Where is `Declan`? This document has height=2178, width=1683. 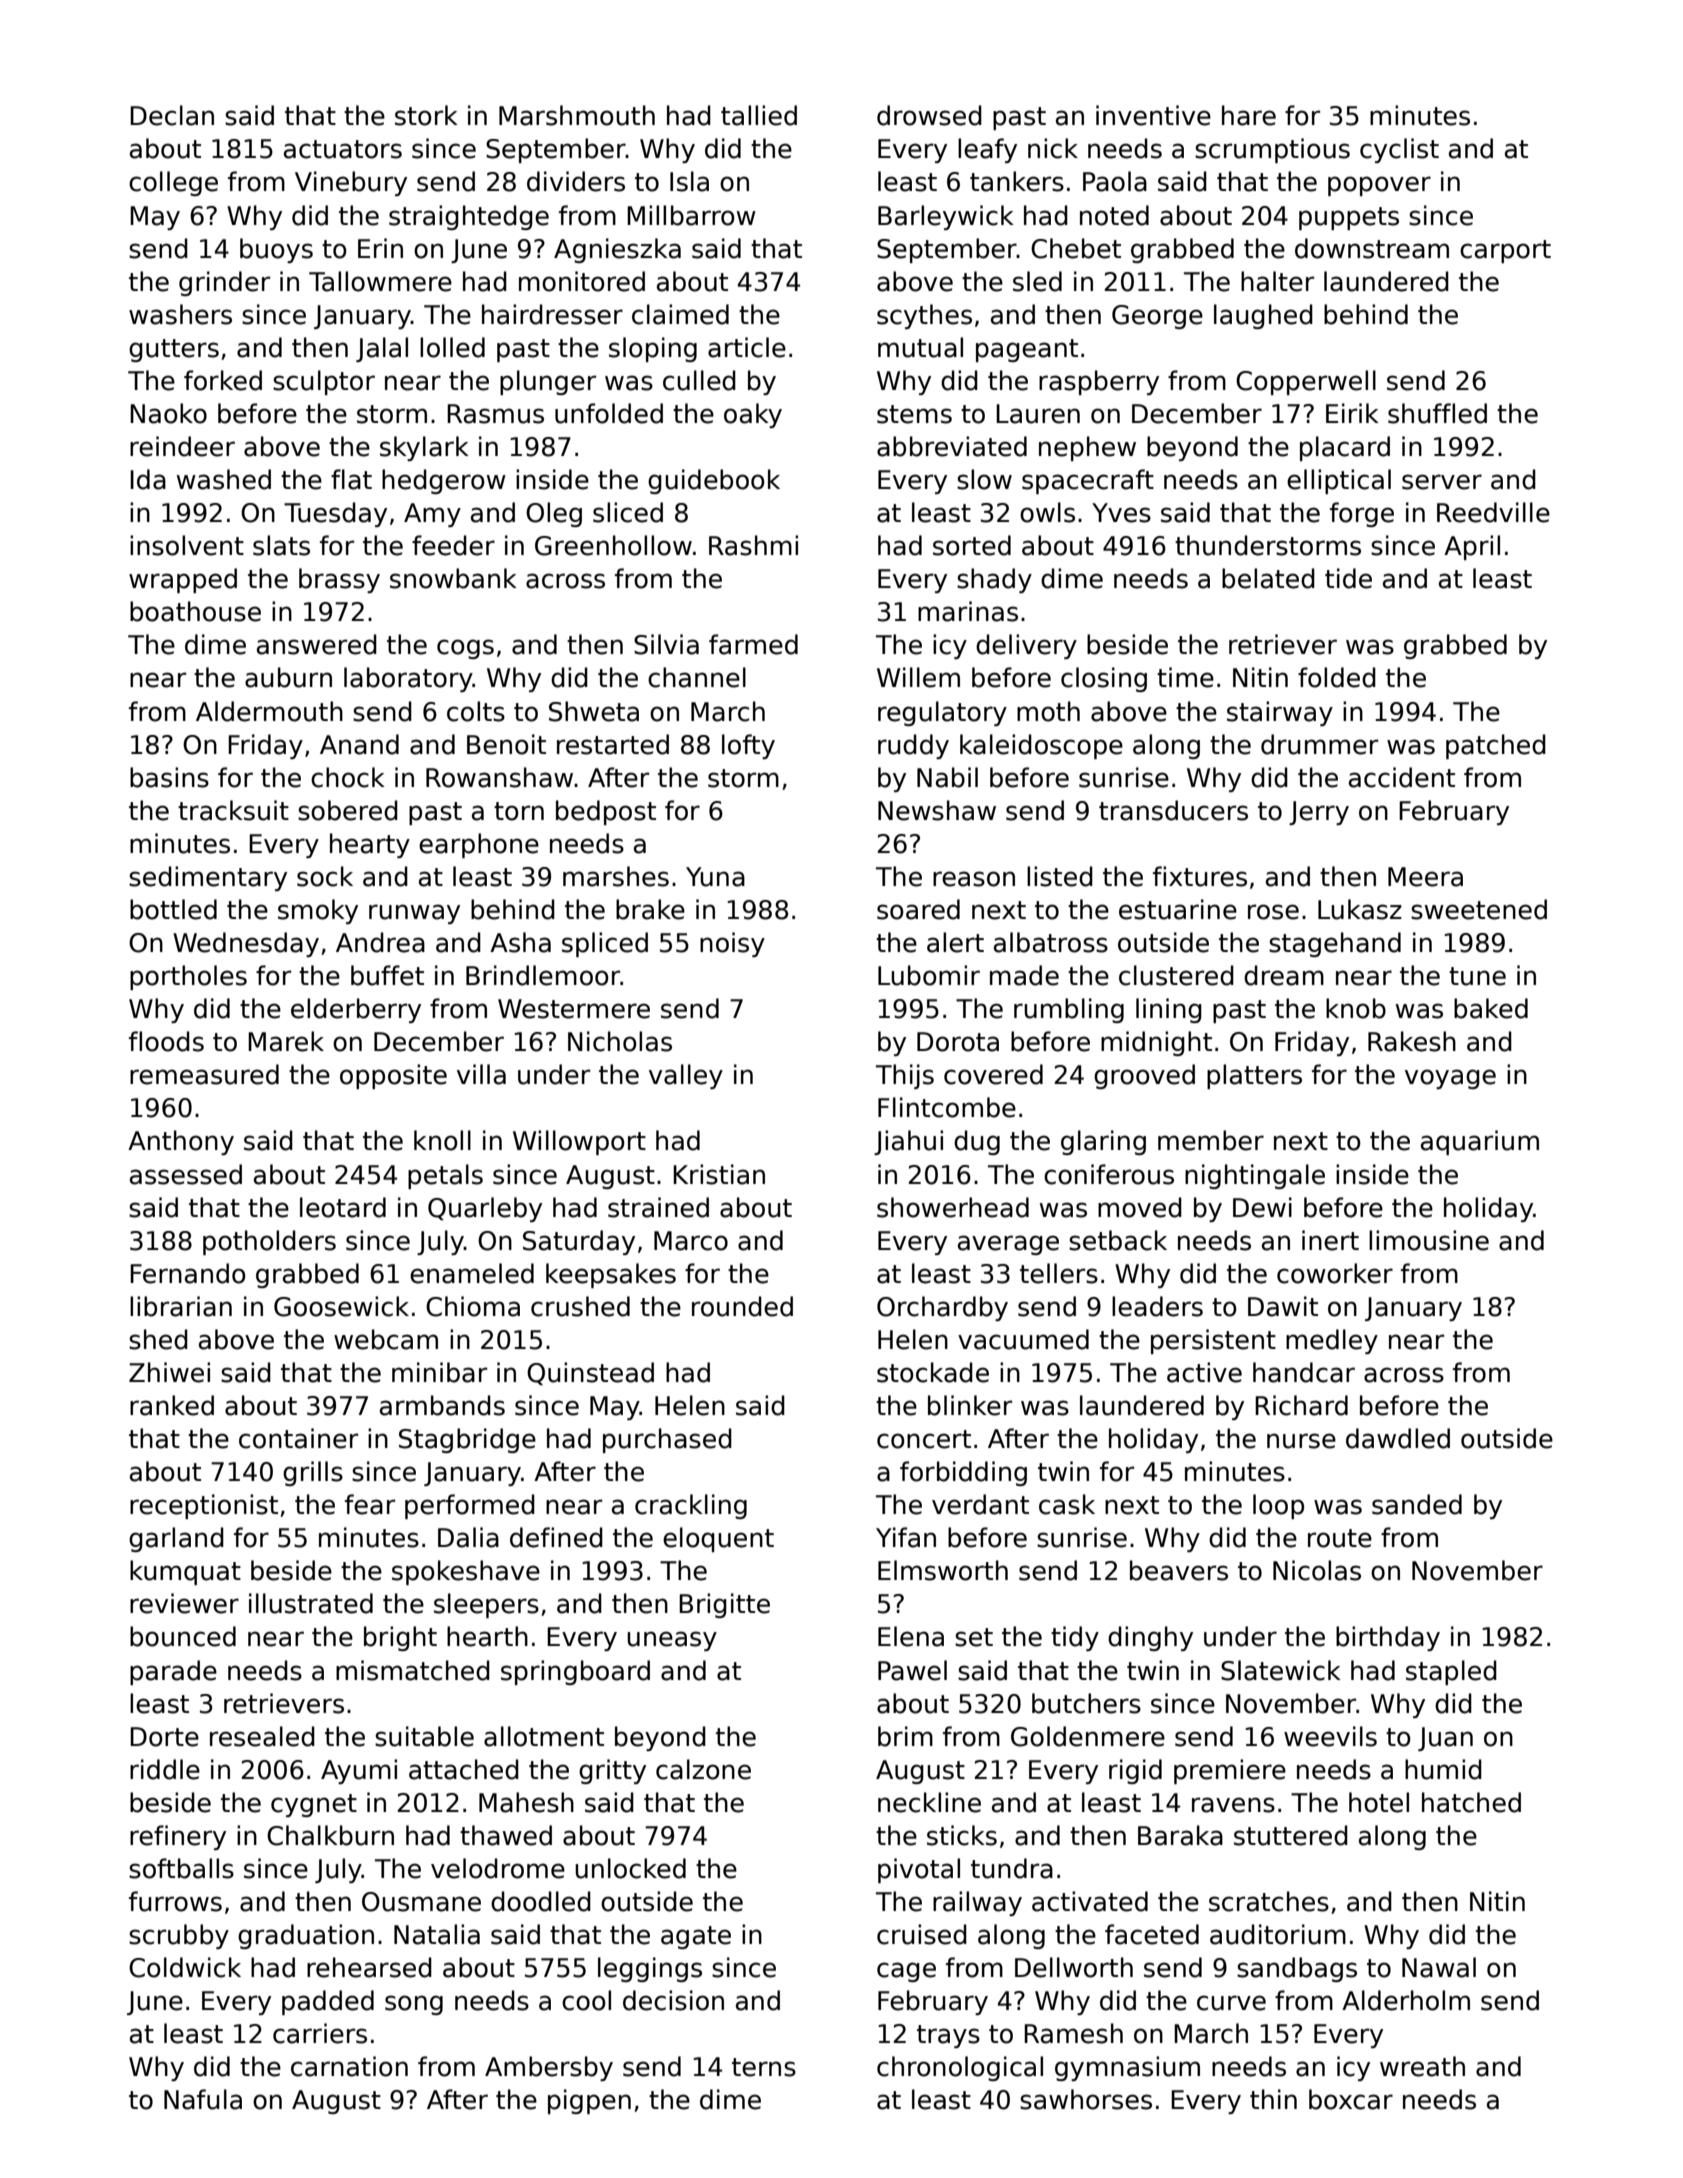
Declan is located at coordinates (172, 115).
